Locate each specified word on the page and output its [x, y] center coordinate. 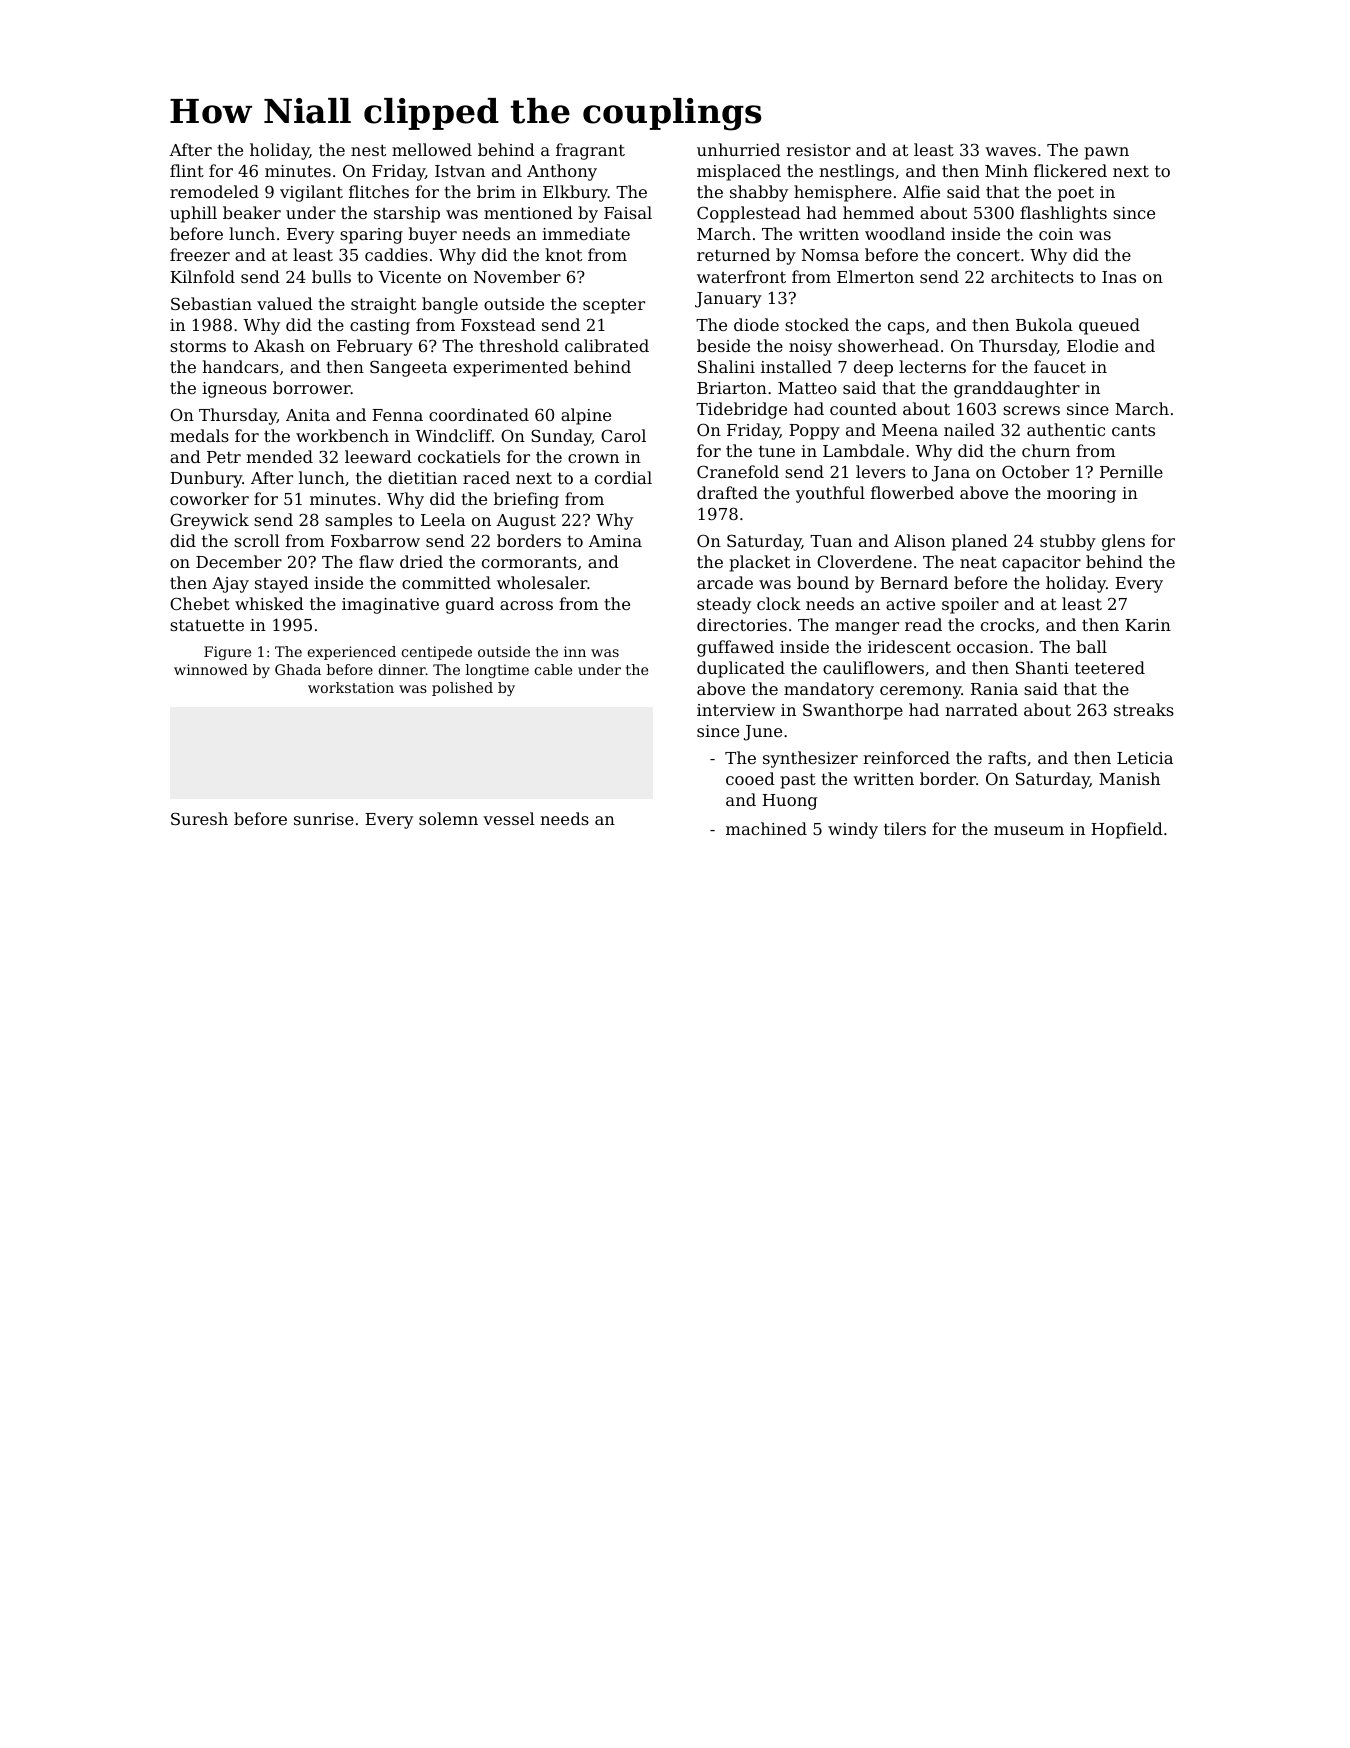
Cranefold [738, 471]
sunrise [324, 819]
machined [766, 828]
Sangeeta [408, 368]
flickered [1070, 170]
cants [1133, 430]
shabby [759, 193]
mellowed [432, 149]
